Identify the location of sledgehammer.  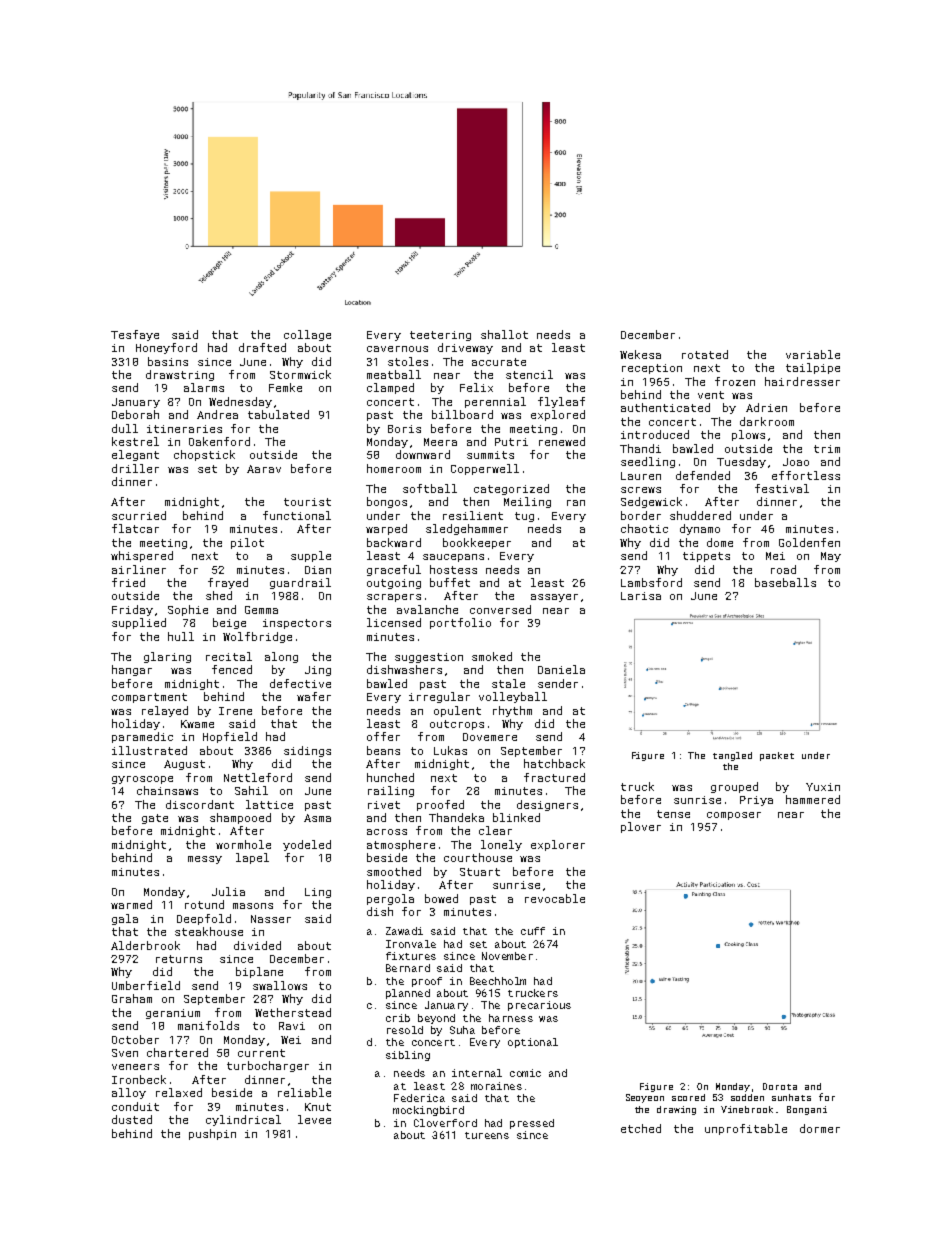
(467, 529).
